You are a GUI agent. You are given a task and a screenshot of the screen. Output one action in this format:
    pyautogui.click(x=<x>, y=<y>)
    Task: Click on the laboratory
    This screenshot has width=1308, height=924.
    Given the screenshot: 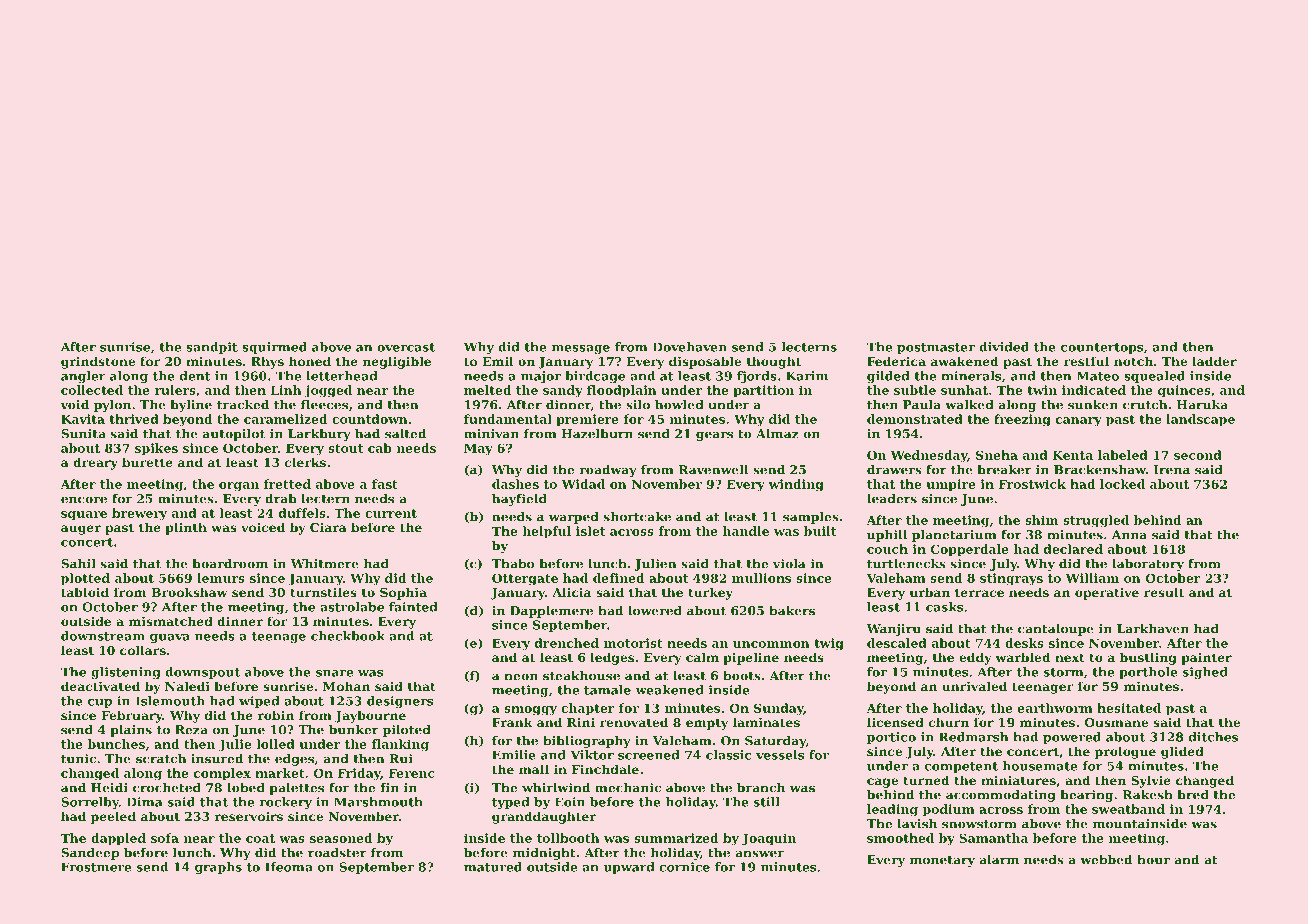 What is the action you would take?
    pyautogui.click(x=1148, y=565)
